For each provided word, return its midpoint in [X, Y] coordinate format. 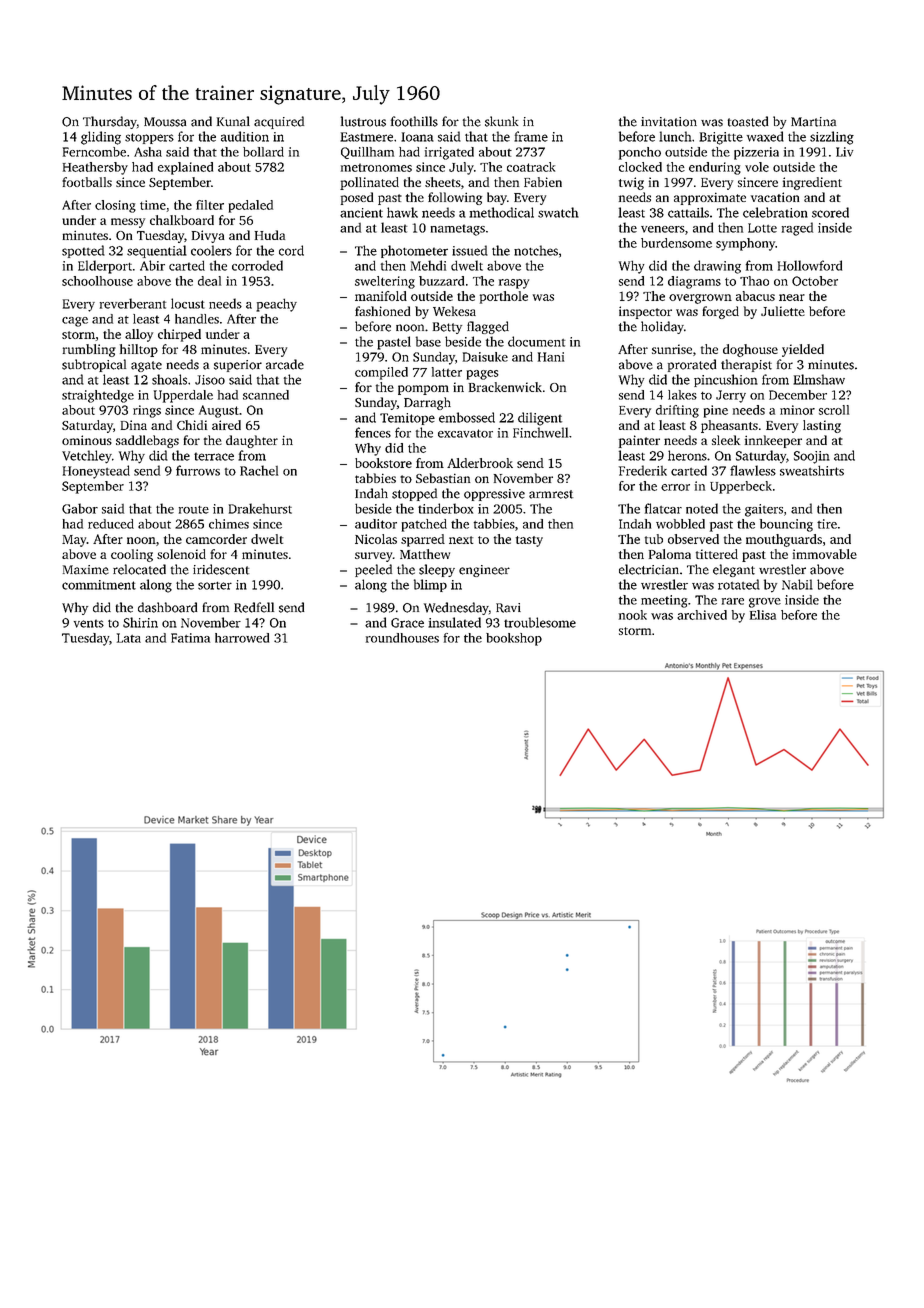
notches [536, 250]
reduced [111, 524]
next [461, 540]
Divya [208, 236]
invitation [669, 122]
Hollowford [810, 265]
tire [827, 524]
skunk [501, 121]
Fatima [190, 638]
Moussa [165, 122]
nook [633, 615]
